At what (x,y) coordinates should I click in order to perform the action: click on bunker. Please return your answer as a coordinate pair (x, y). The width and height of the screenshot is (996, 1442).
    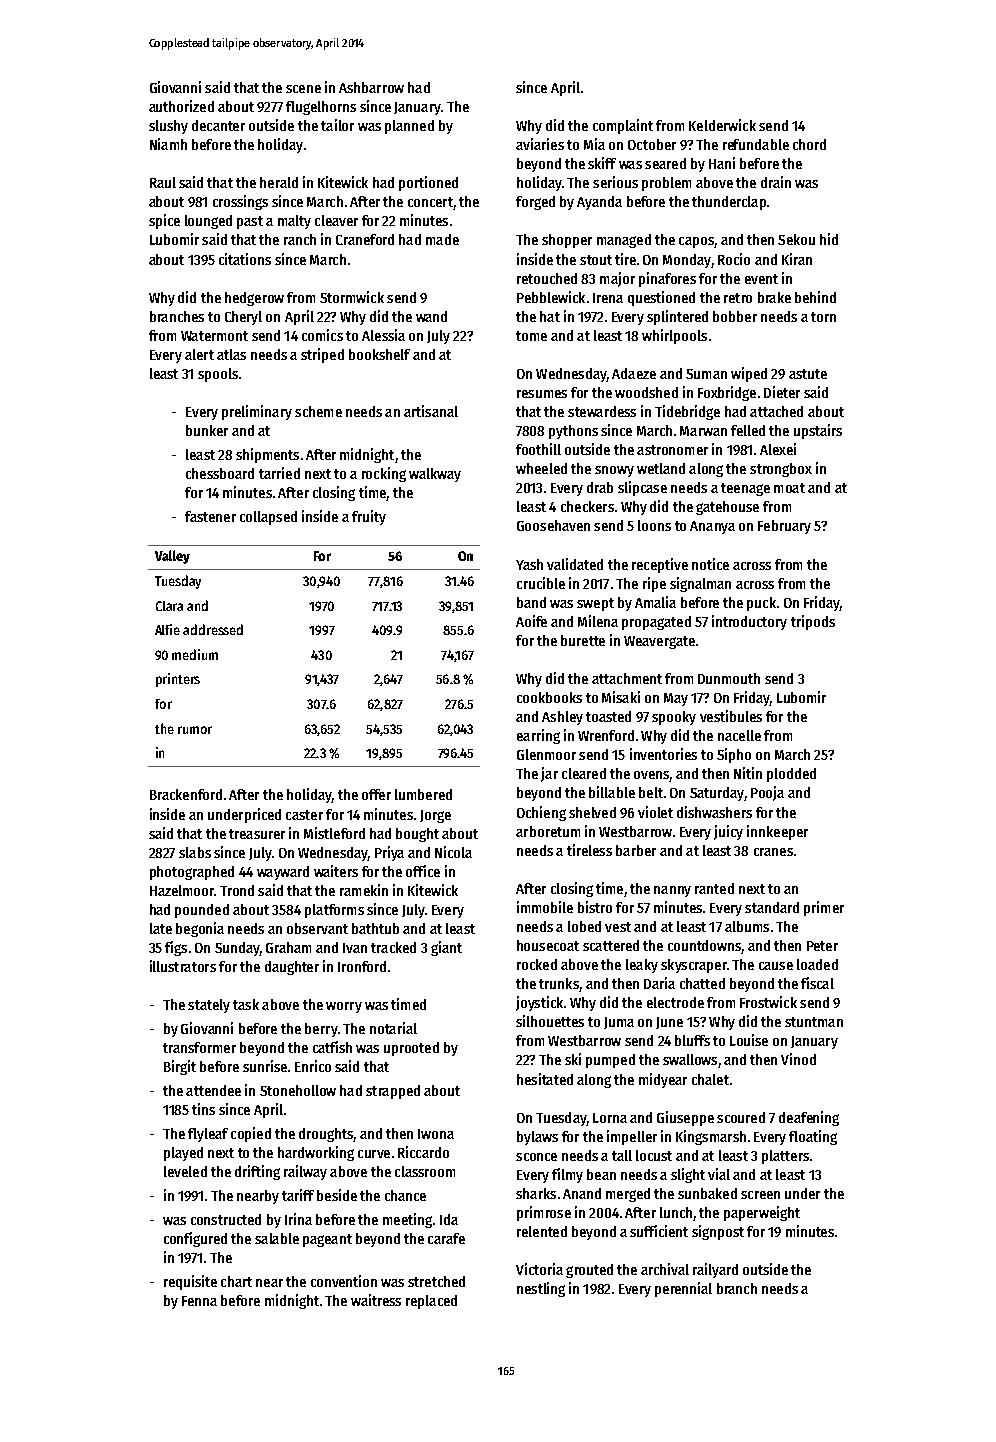
    Looking at the image, I should click on (207, 430).
